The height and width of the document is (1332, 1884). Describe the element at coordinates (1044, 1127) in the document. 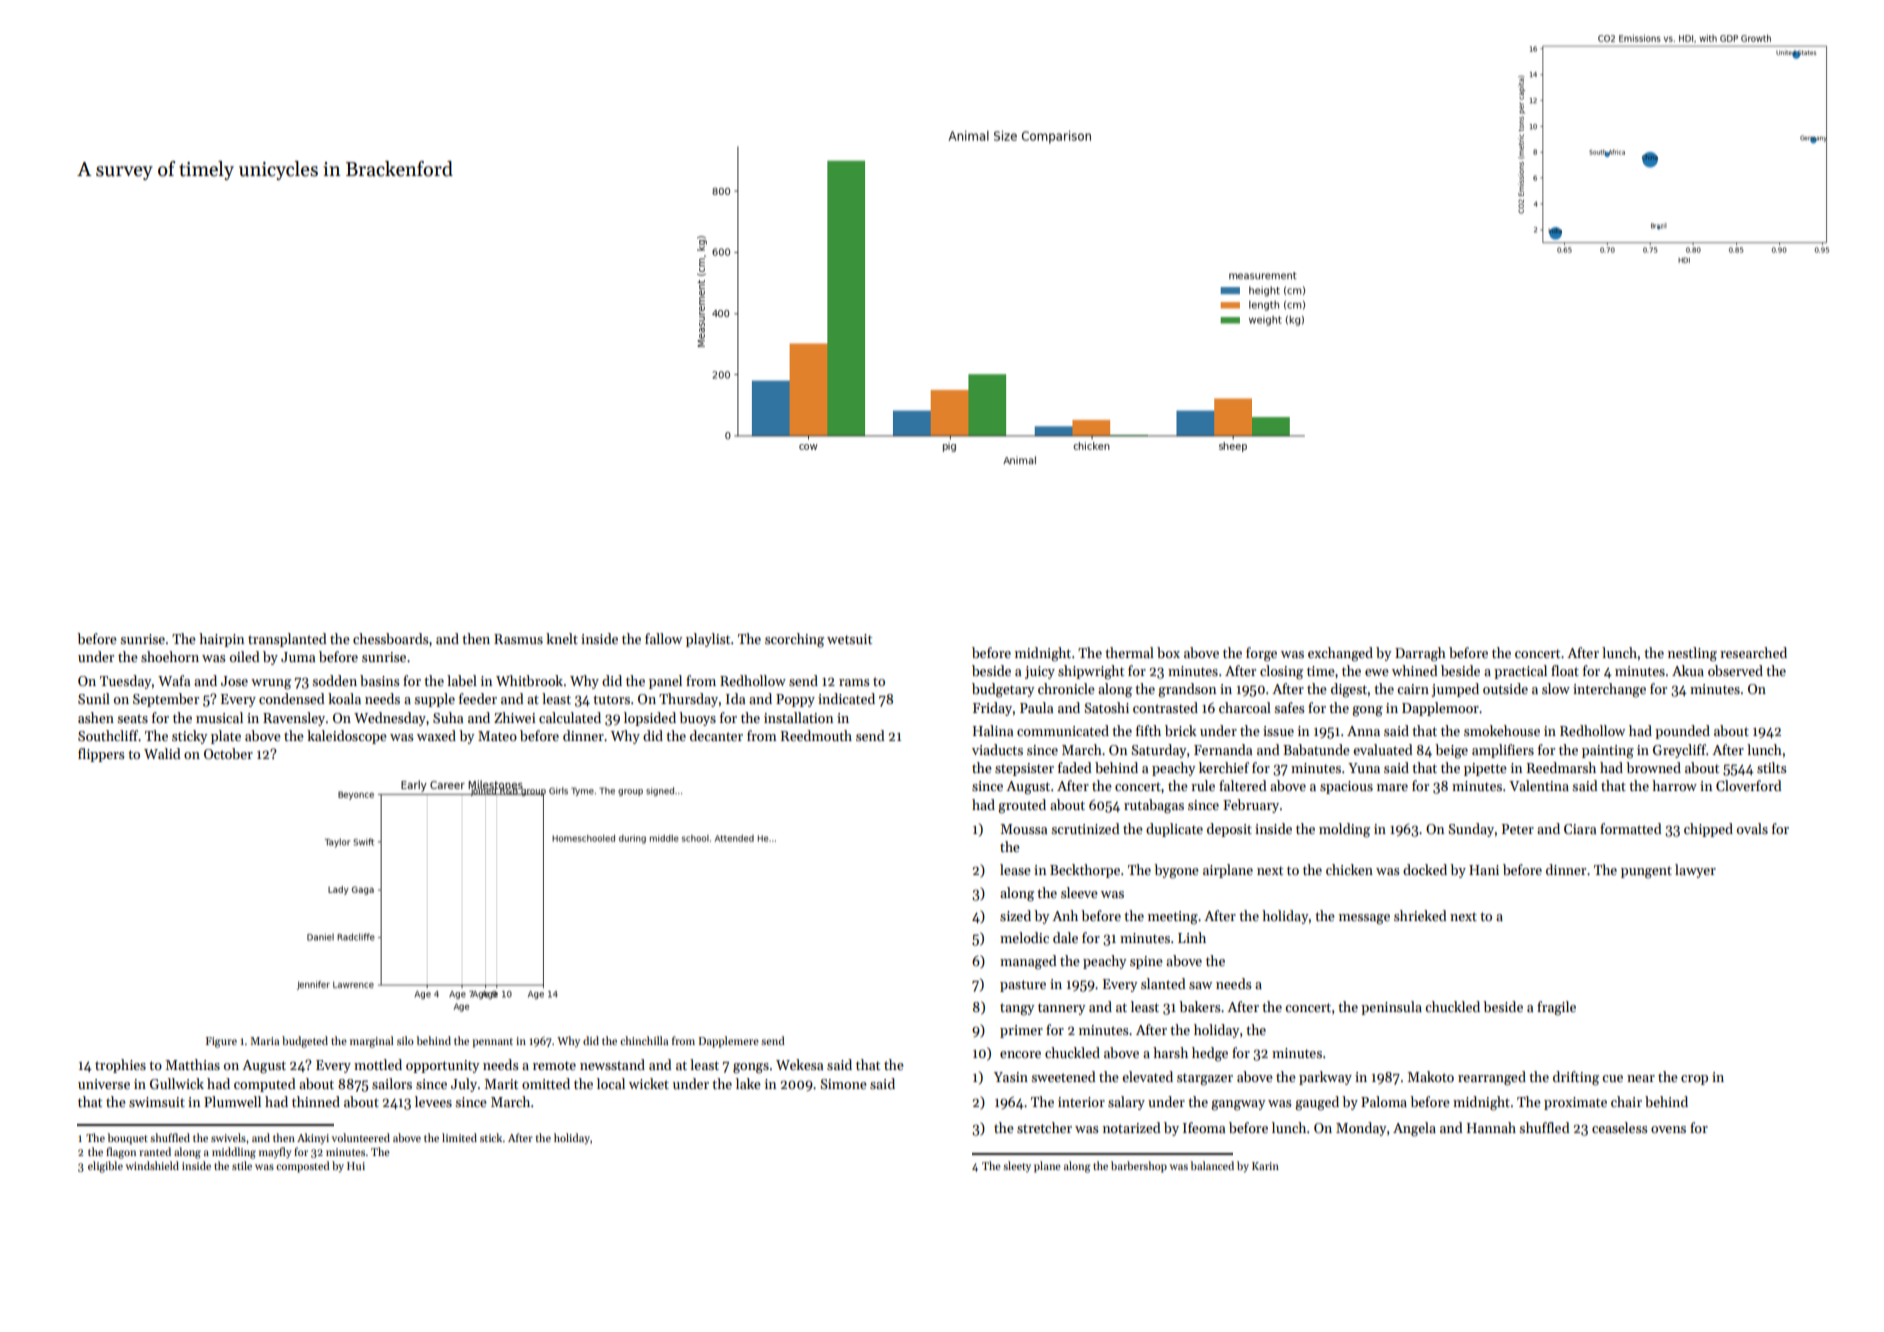

I see `stretcher` at that location.
